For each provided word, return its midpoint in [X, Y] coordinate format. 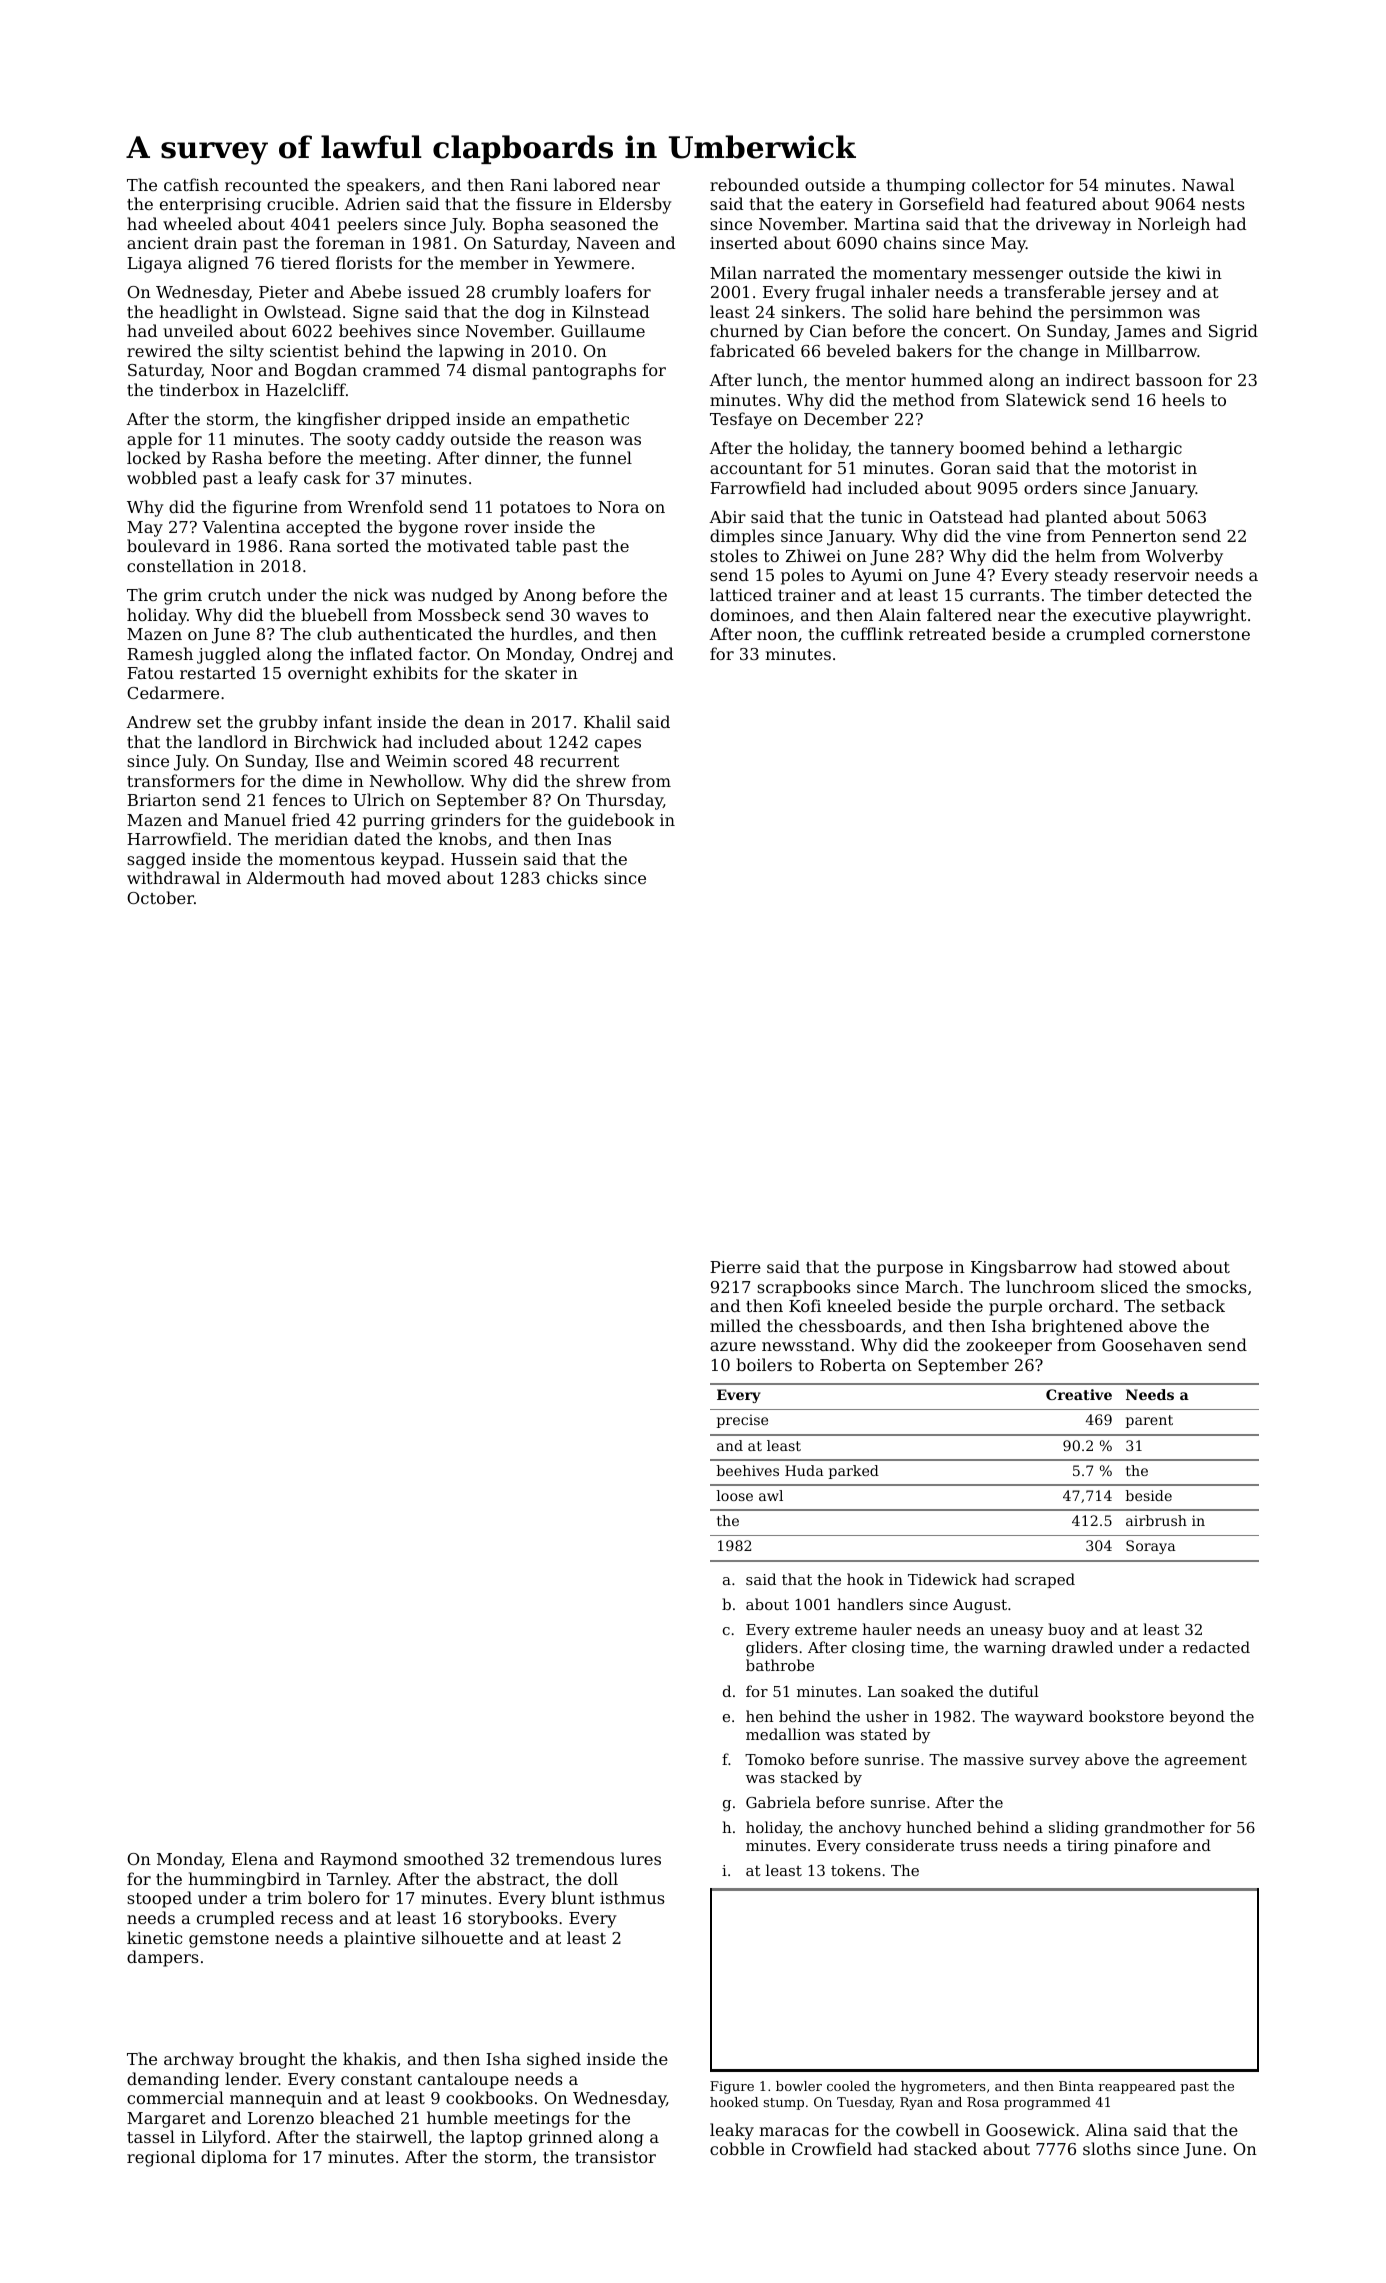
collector [1008, 184]
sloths [1107, 2148]
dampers [163, 1958]
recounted [267, 184]
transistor [615, 2157]
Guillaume [603, 330]
